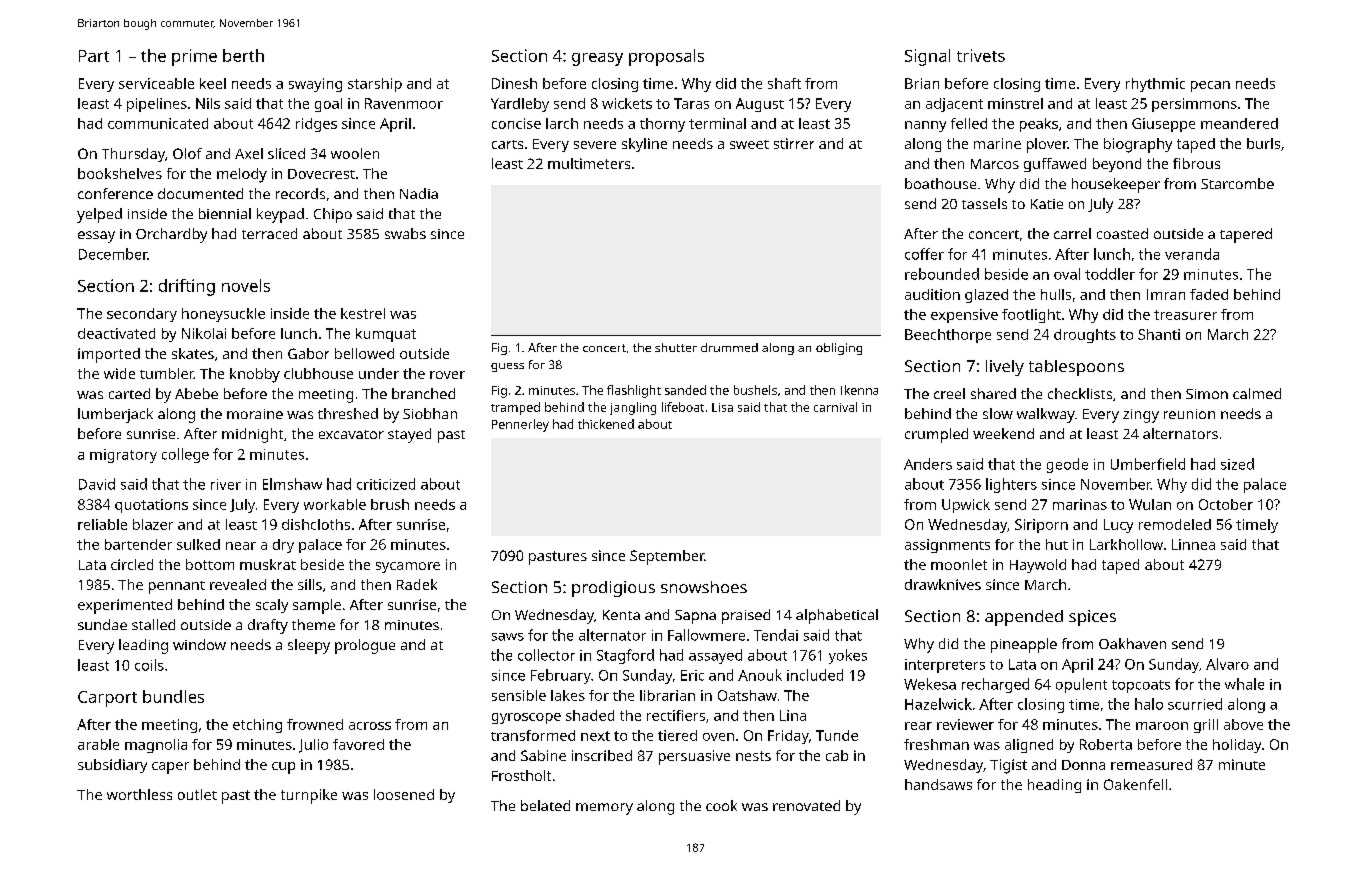  Describe the element at coordinates (859, 390) in the screenshot. I see `Ikenna` at that location.
